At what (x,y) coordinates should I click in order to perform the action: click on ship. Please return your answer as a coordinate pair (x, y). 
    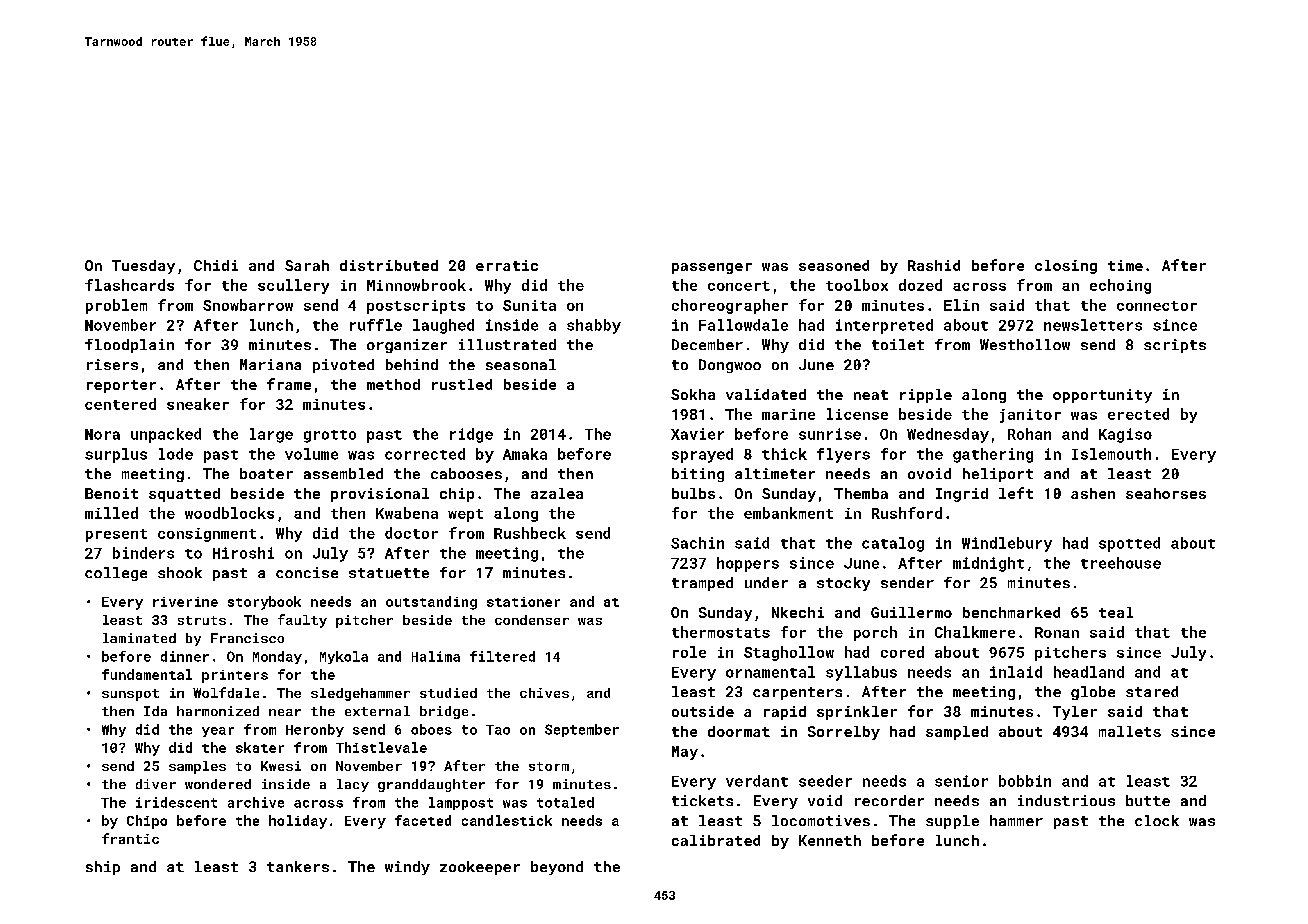
    Looking at the image, I should click on (103, 868).
